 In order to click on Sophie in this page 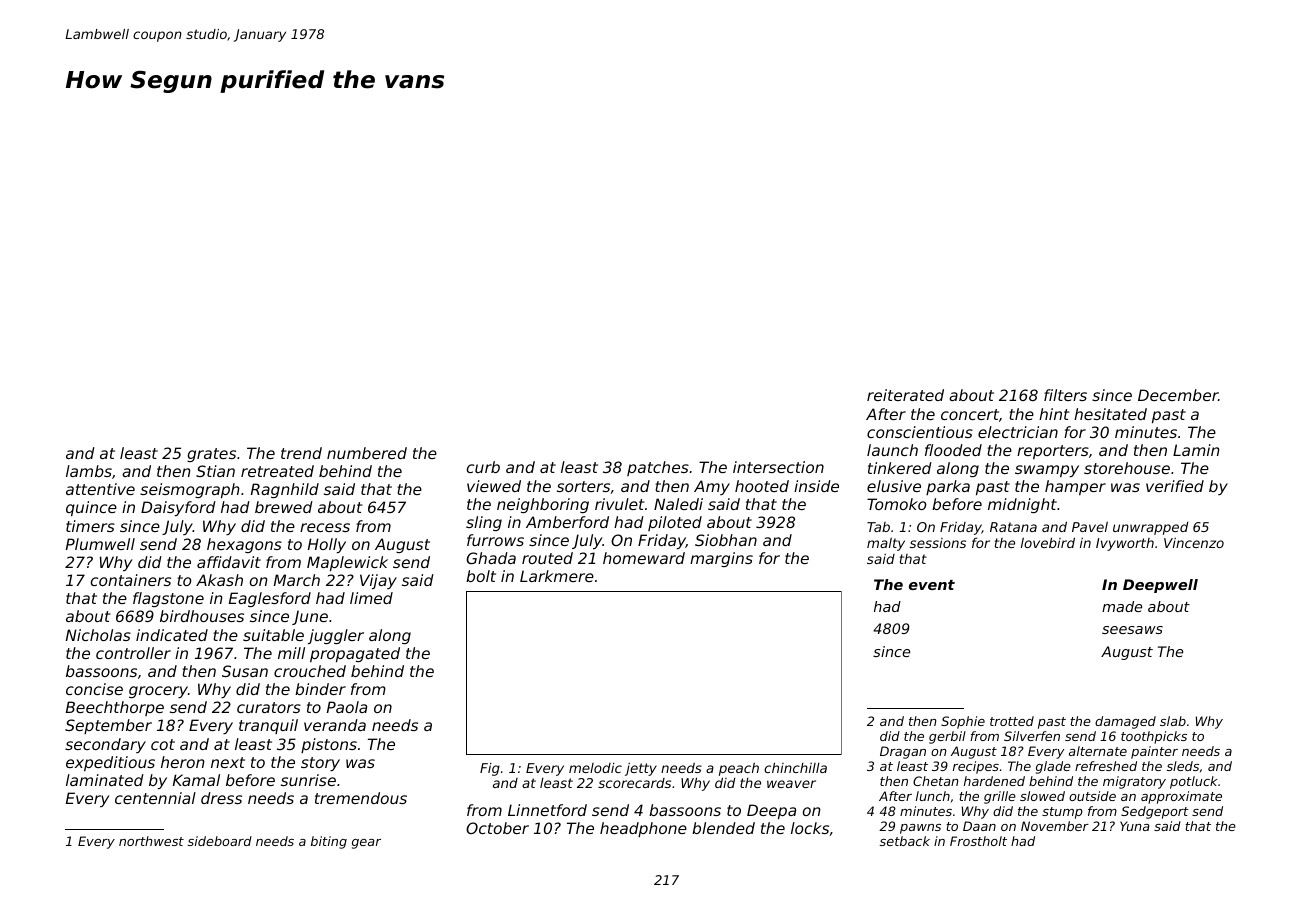, I will do `click(963, 722)`.
